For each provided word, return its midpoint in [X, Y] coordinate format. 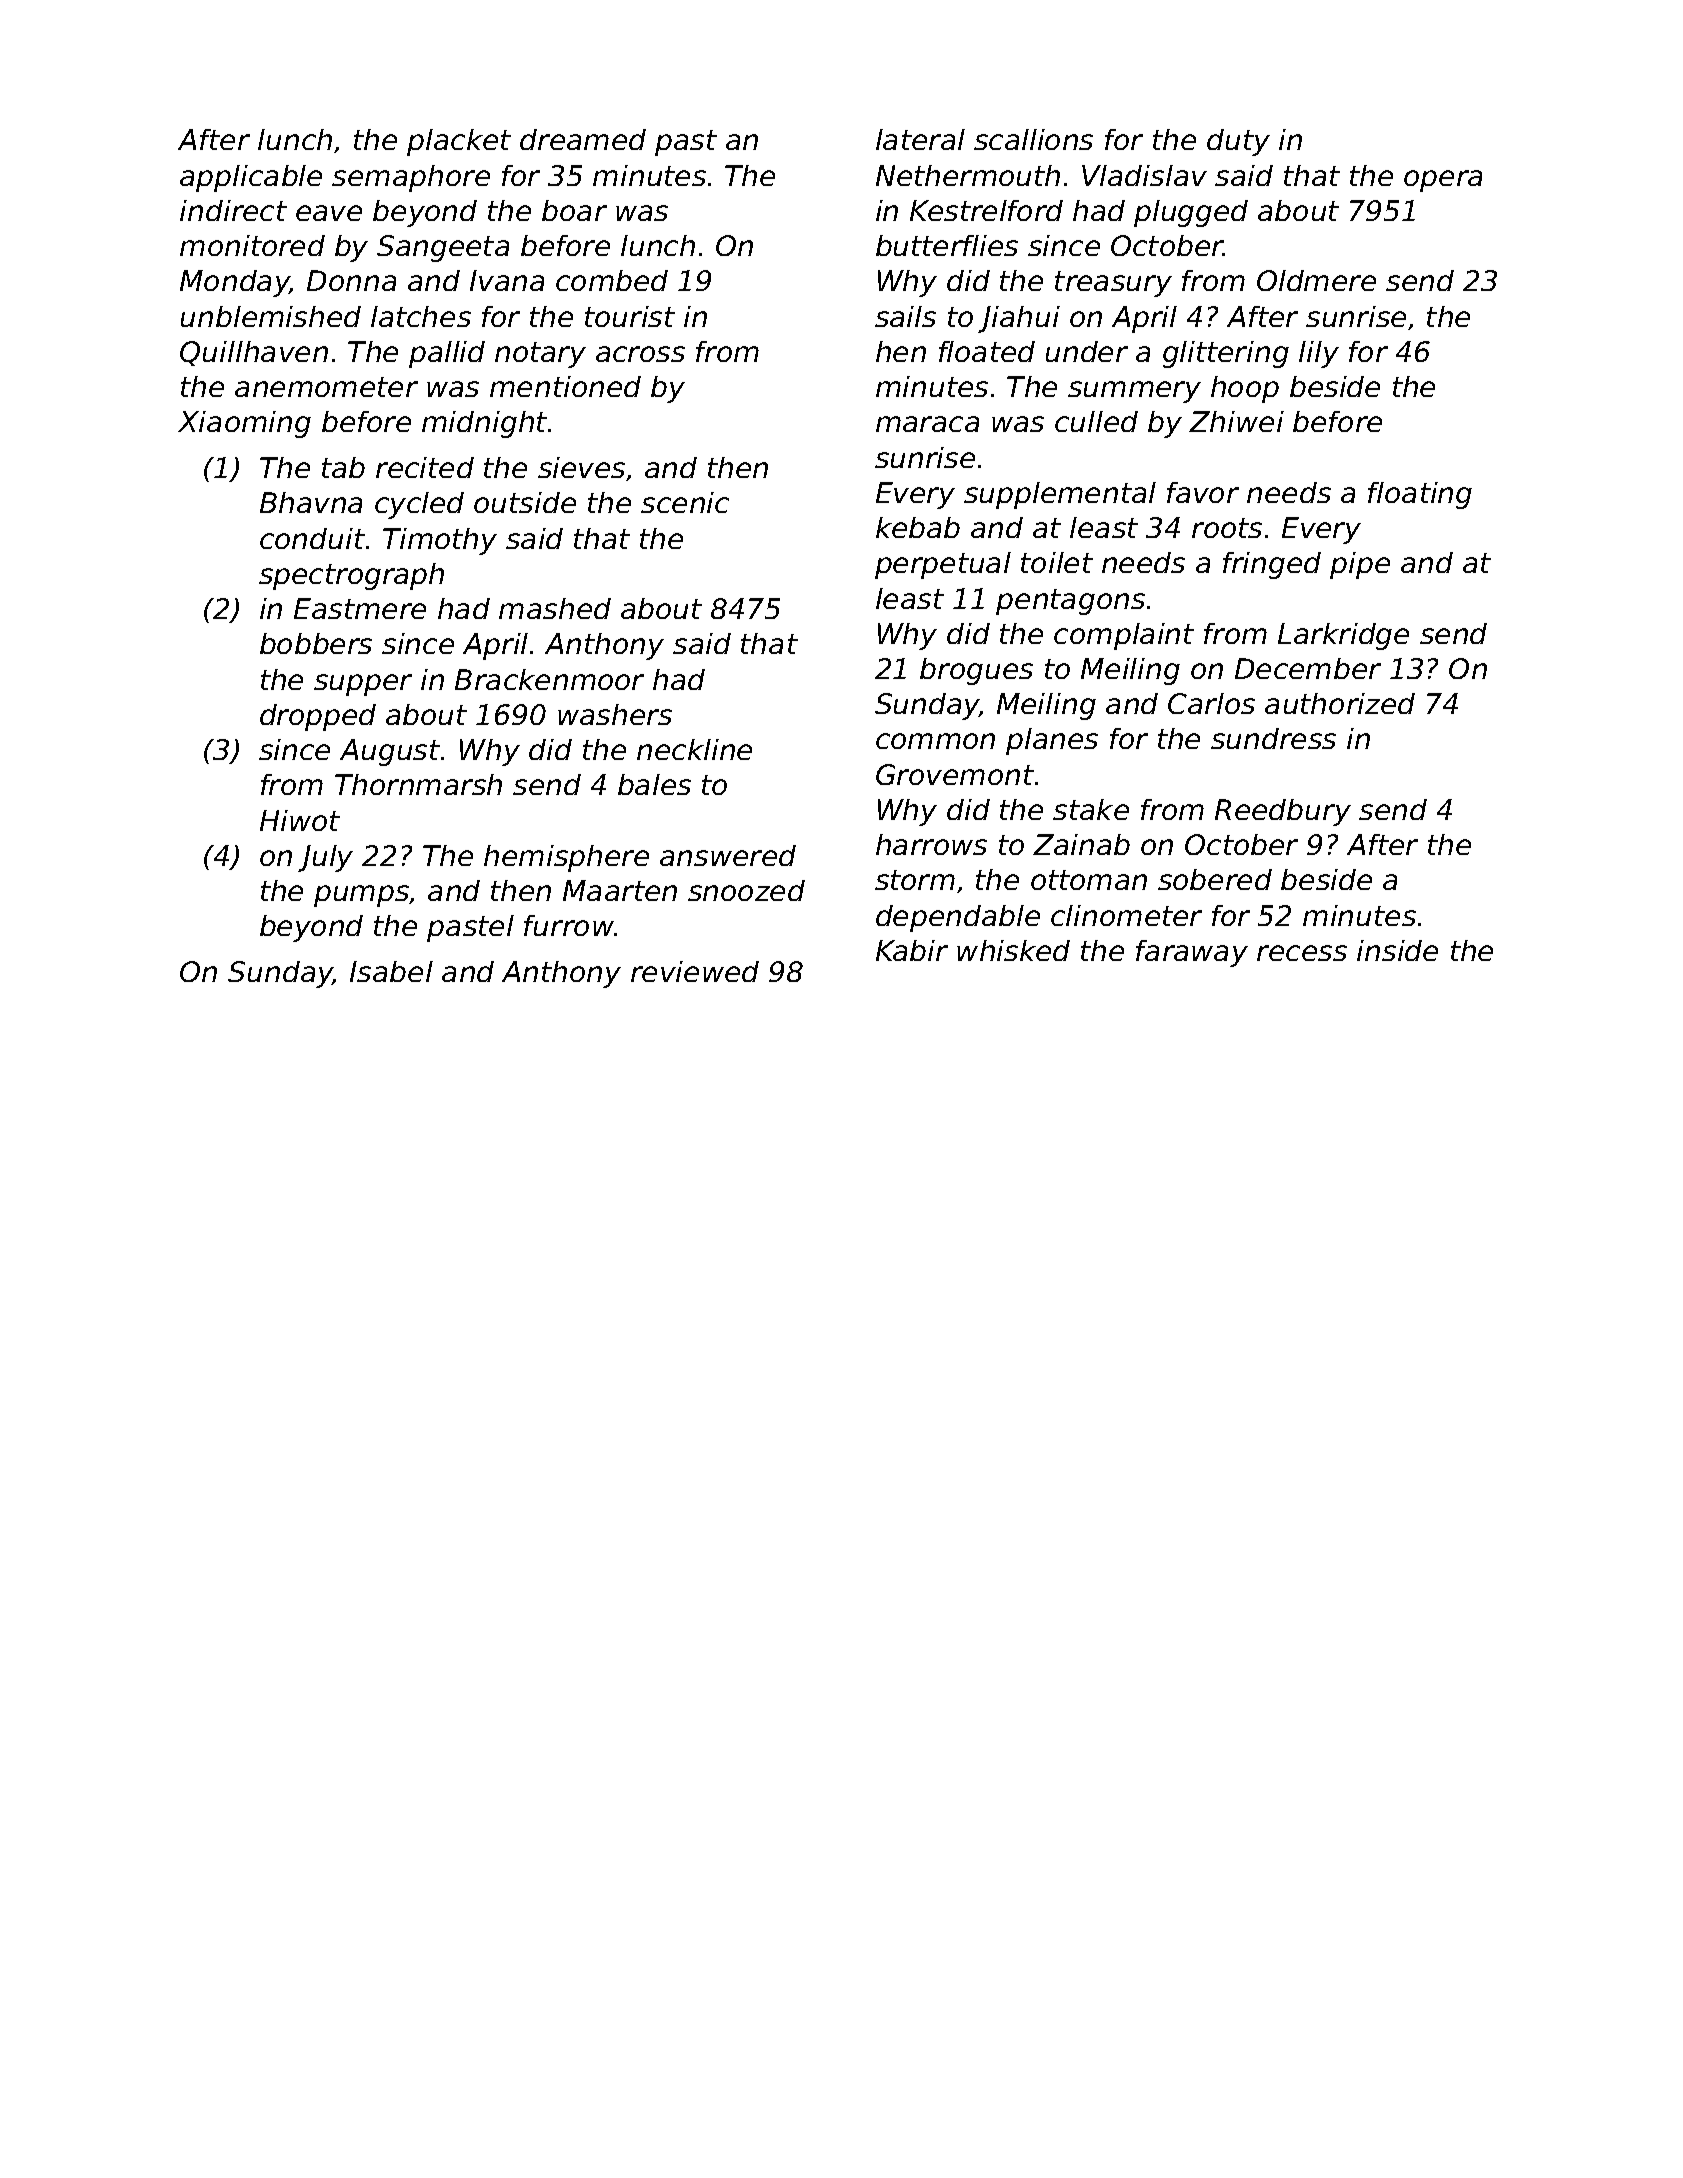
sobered [1215, 879]
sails [905, 316]
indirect [233, 210]
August [390, 752]
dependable [958, 918]
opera [1443, 181]
